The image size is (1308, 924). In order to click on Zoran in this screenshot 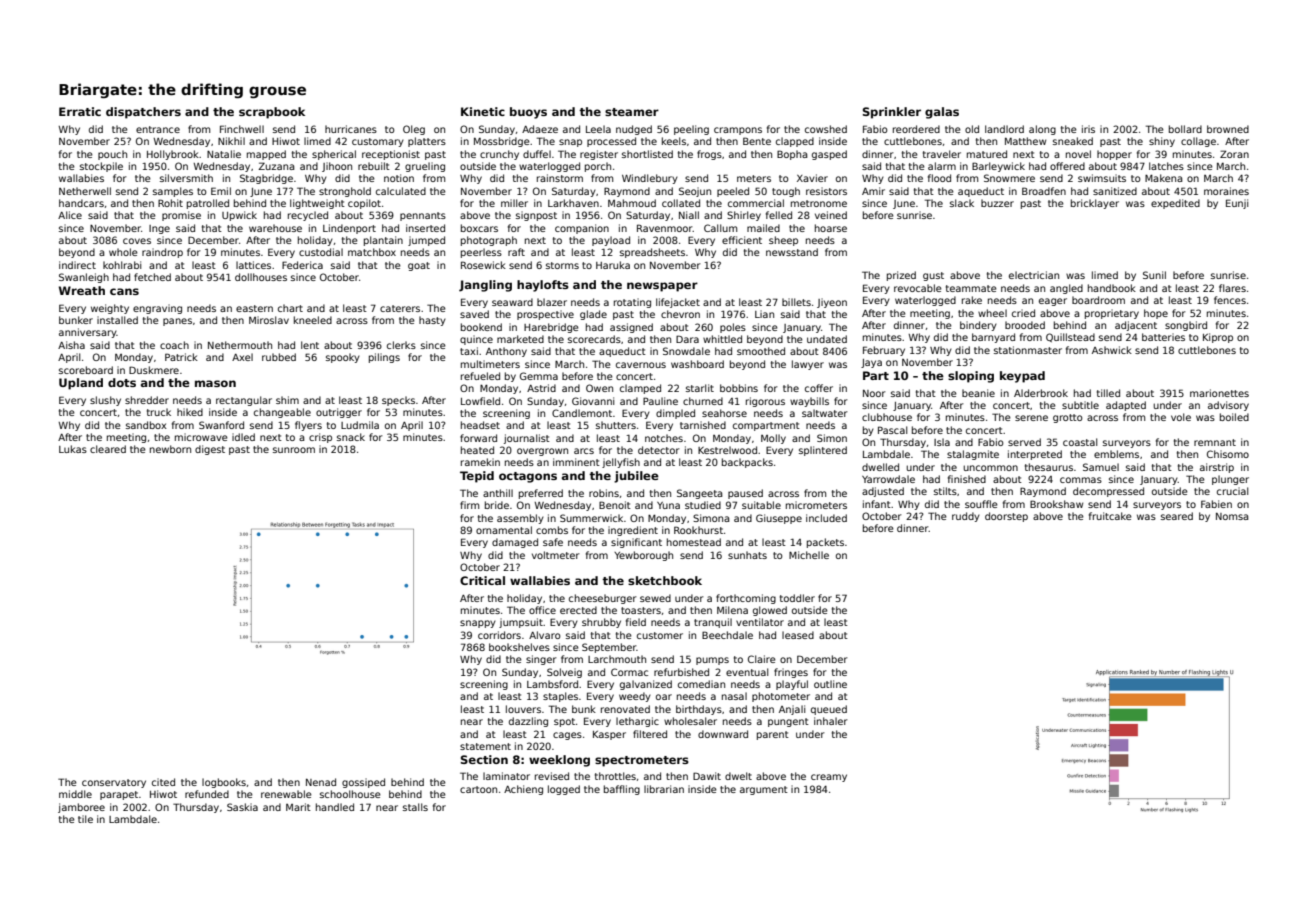, I will do `click(1234, 154)`.
